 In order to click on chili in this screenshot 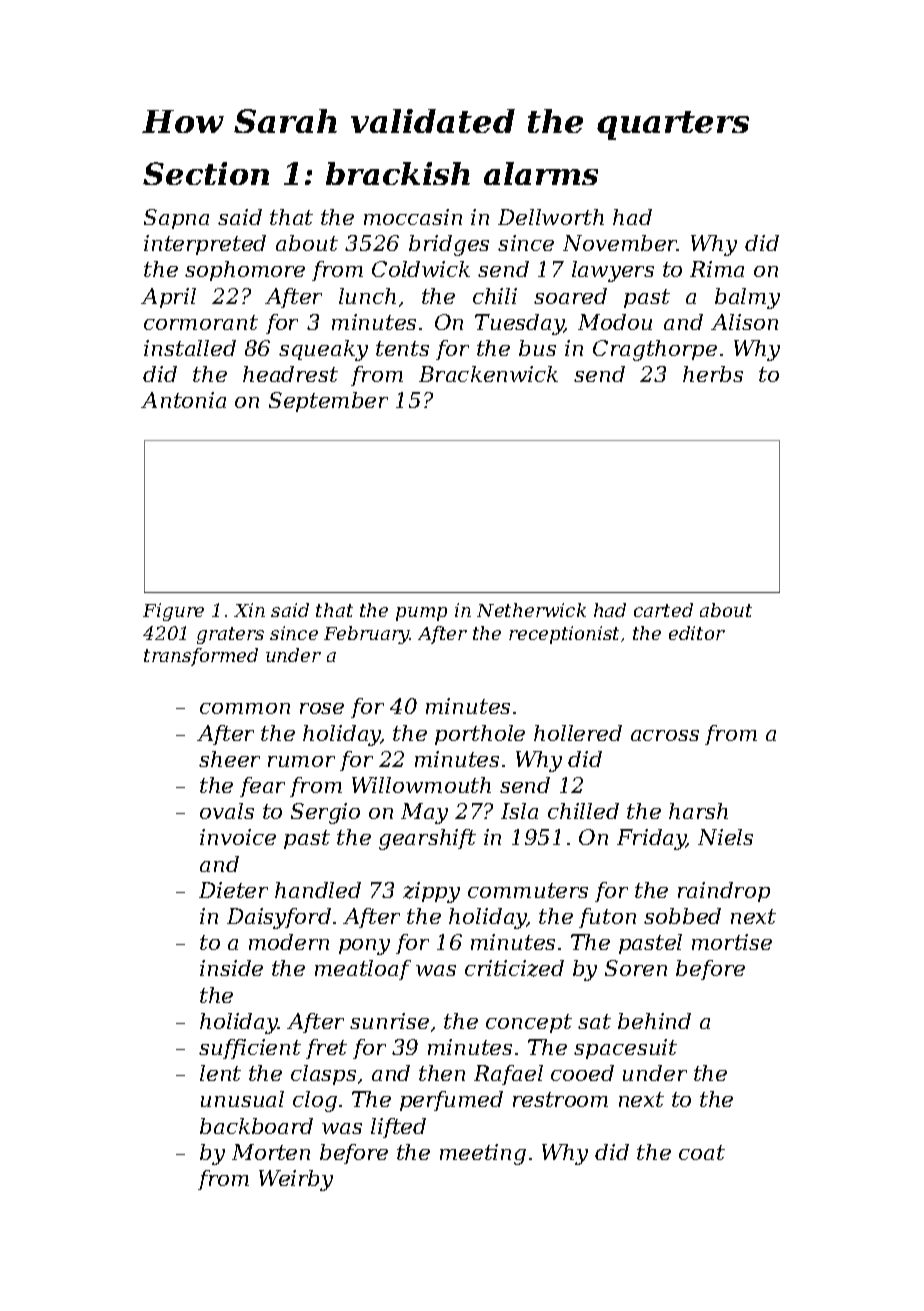, I will do `click(495, 296)`.
